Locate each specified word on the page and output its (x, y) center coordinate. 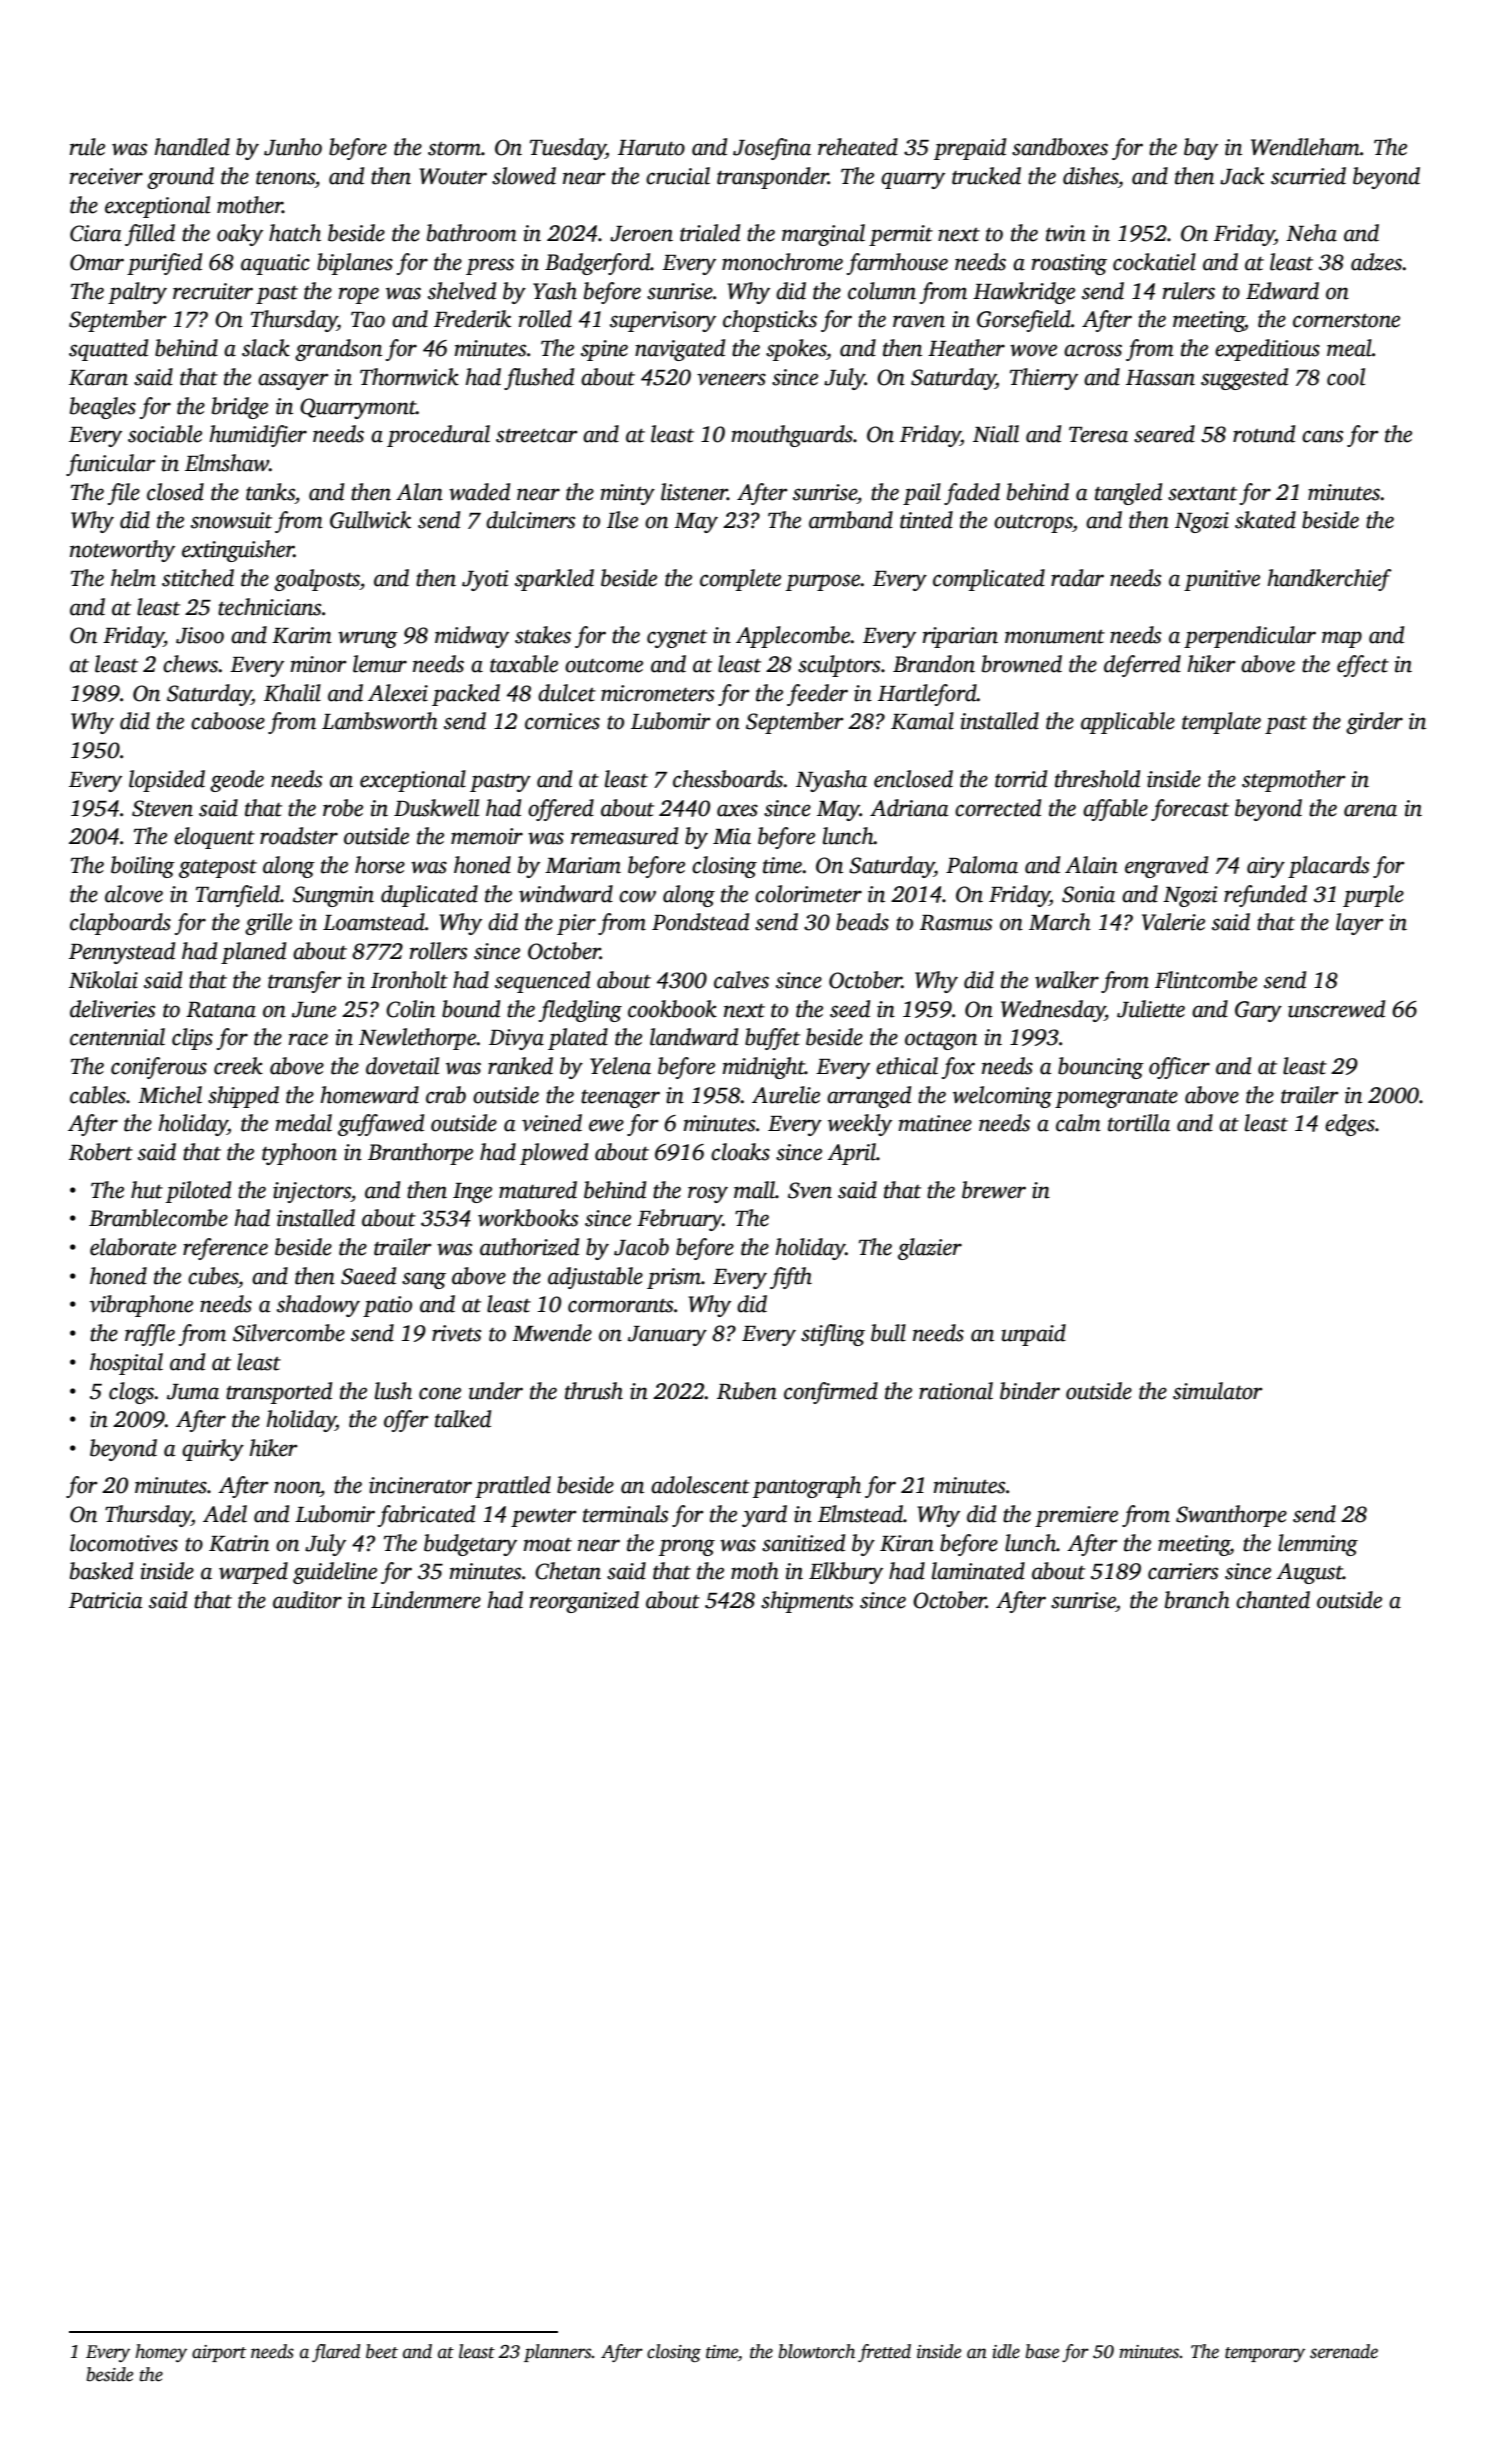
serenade (1344, 2351)
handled (192, 147)
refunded (1265, 896)
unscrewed (1336, 1009)
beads (862, 922)
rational (956, 1391)
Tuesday (568, 149)
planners (558, 2353)
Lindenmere (426, 1600)
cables (98, 1095)
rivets (456, 1333)
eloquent (214, 838)
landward (694, 1037)
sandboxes (1060, 147)
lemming (1318, 1545)
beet (382, 2351)
